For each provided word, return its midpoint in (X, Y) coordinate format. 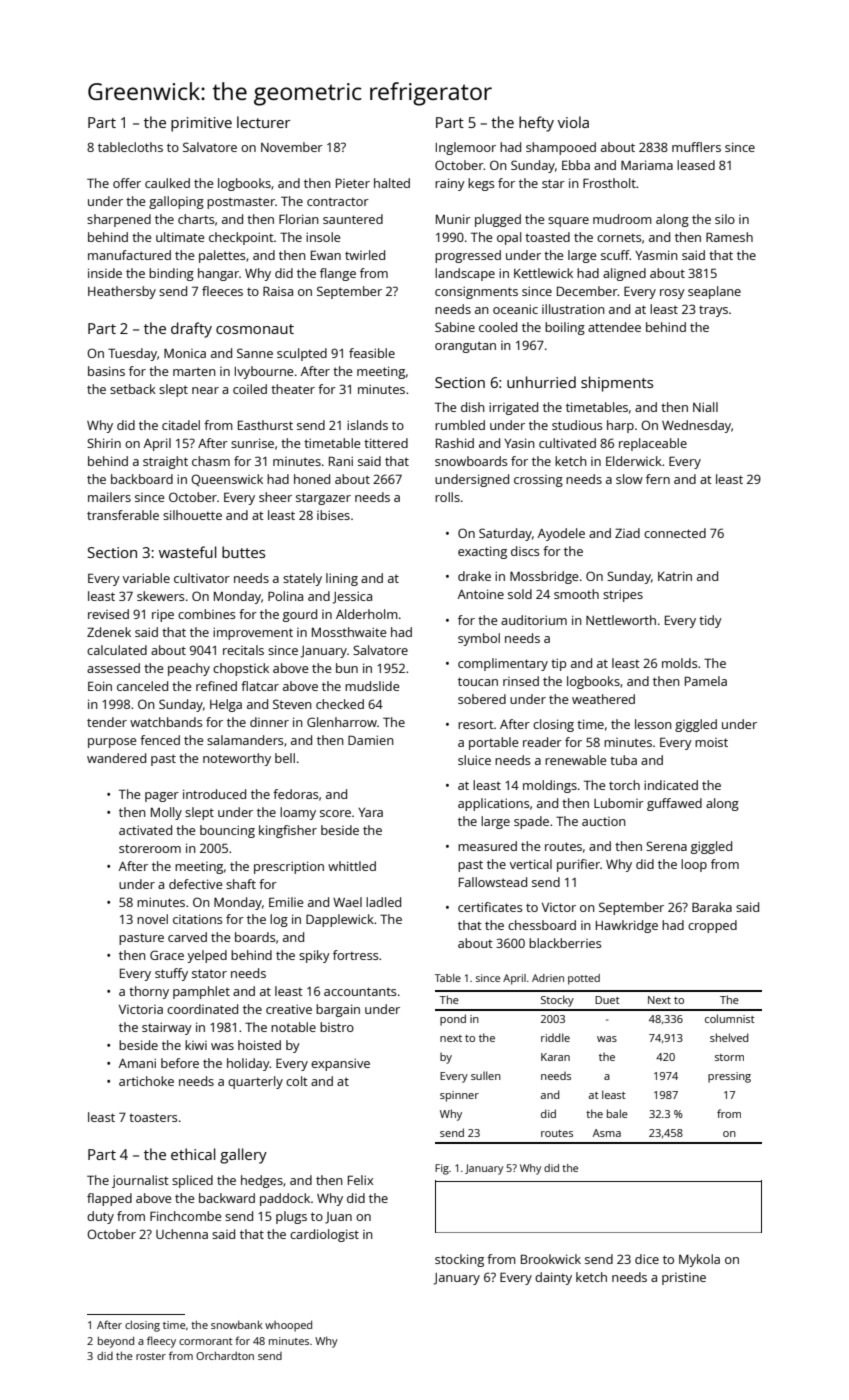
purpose (112, 743)
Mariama (647, 165)
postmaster (241, 203)
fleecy (161, 1342)
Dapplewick (340, 920)
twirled (365, 255)
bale (617, 1113)
